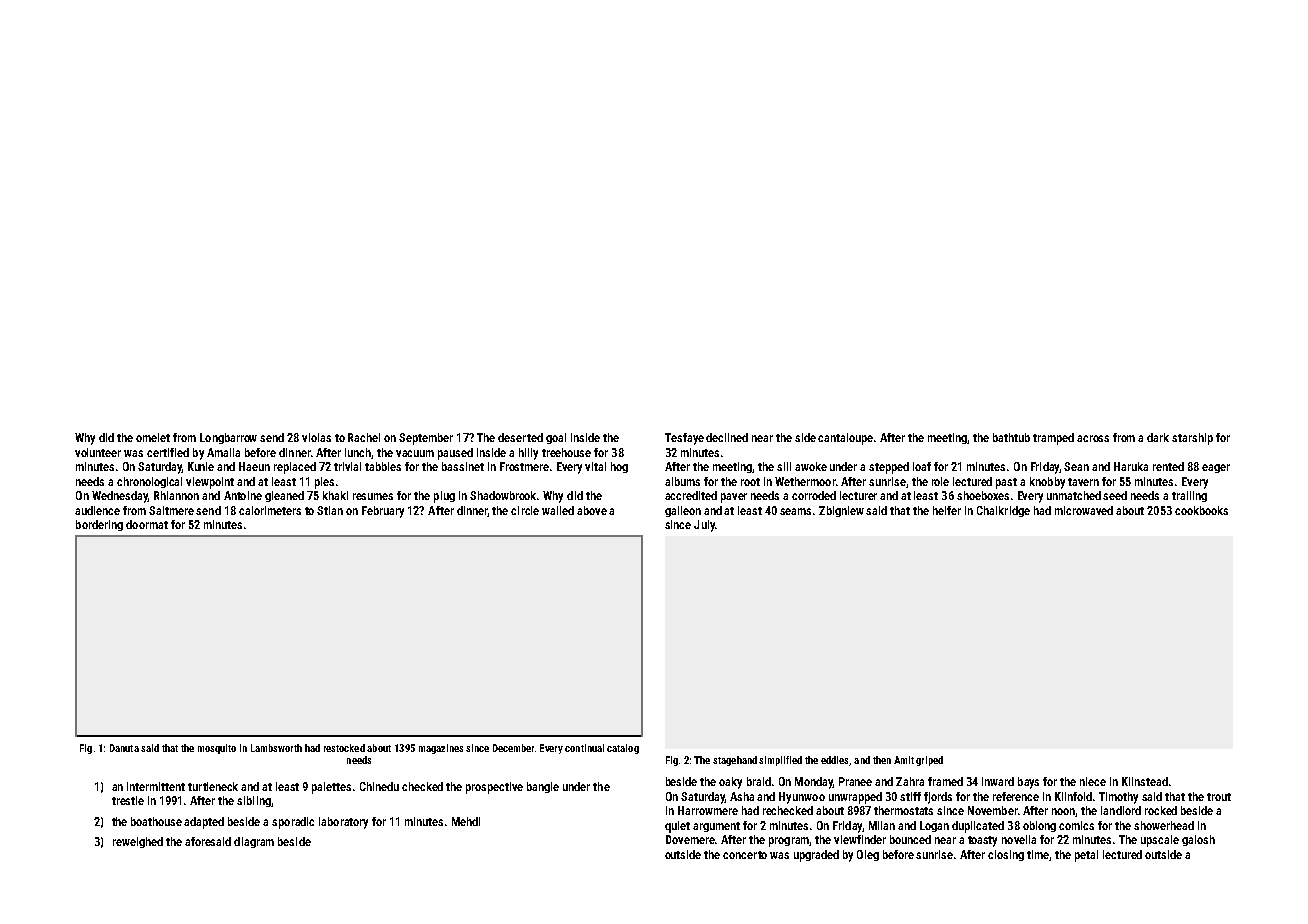 Image resolution: width=1308 pixels, height=924 pixels. I want to click on doormat, so click(147, 524).
